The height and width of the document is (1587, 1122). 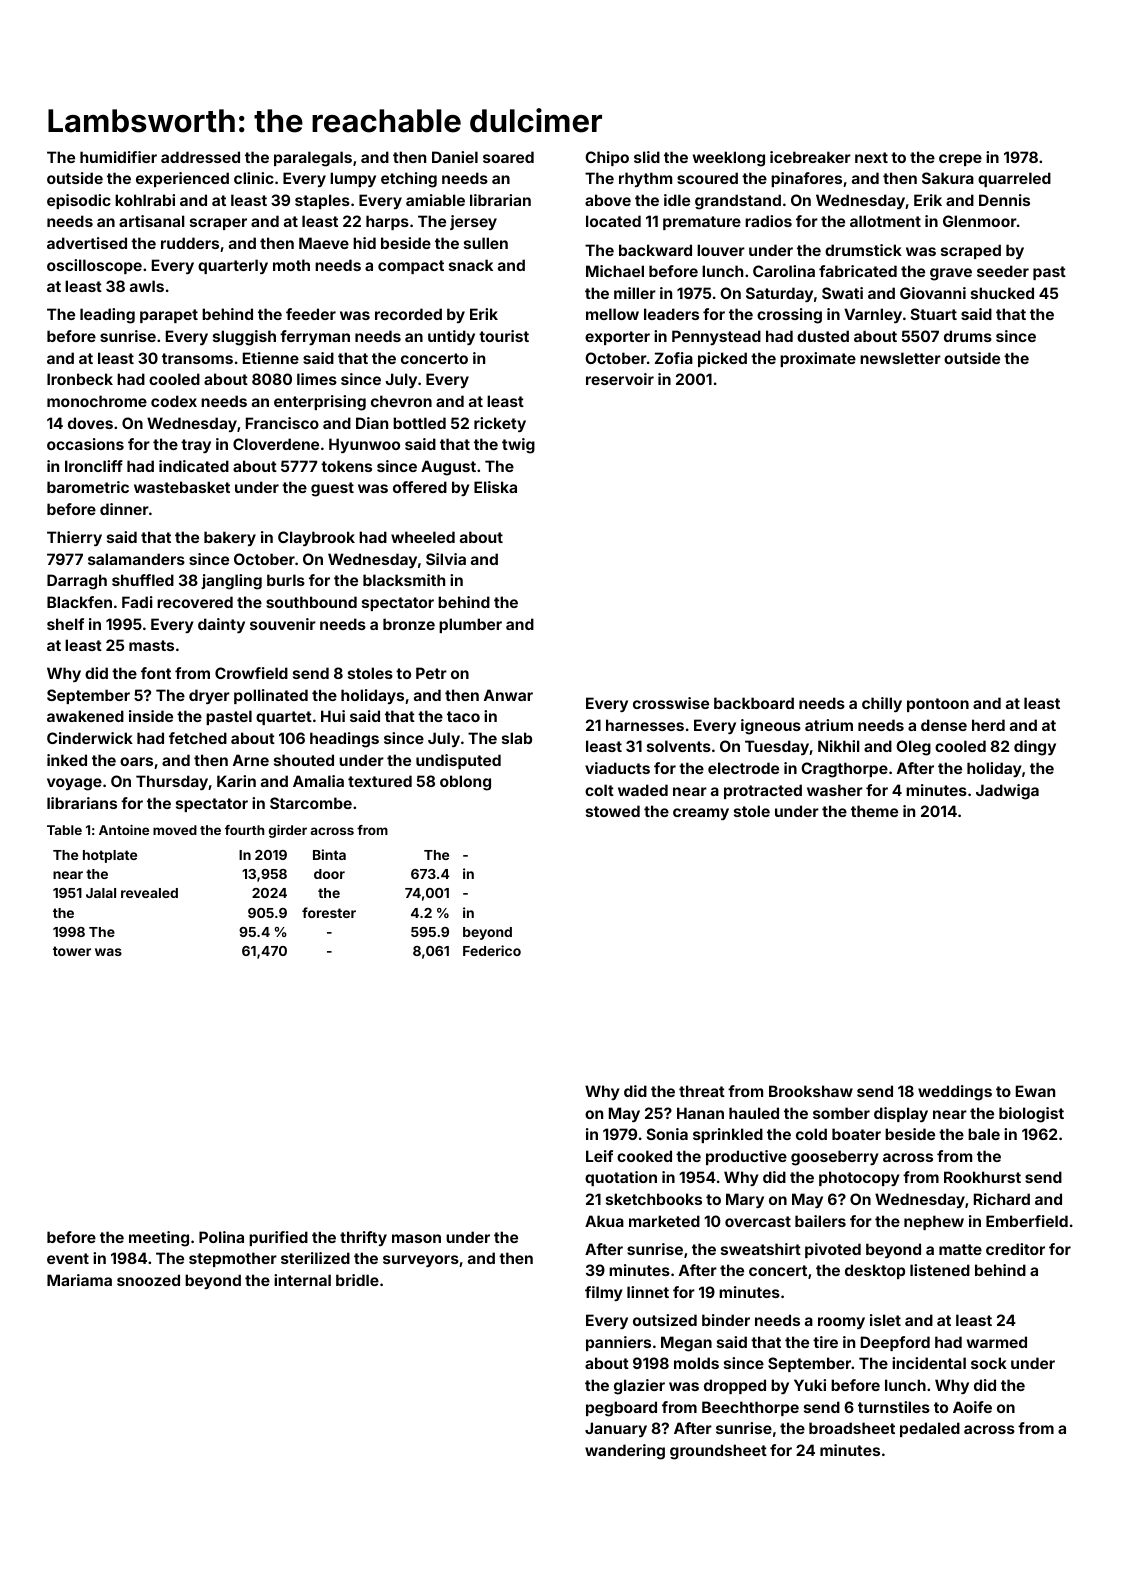 What do you see at coordinates (495, 487) in the document?
I see `Eliska` at bounding box center [495, 487].
